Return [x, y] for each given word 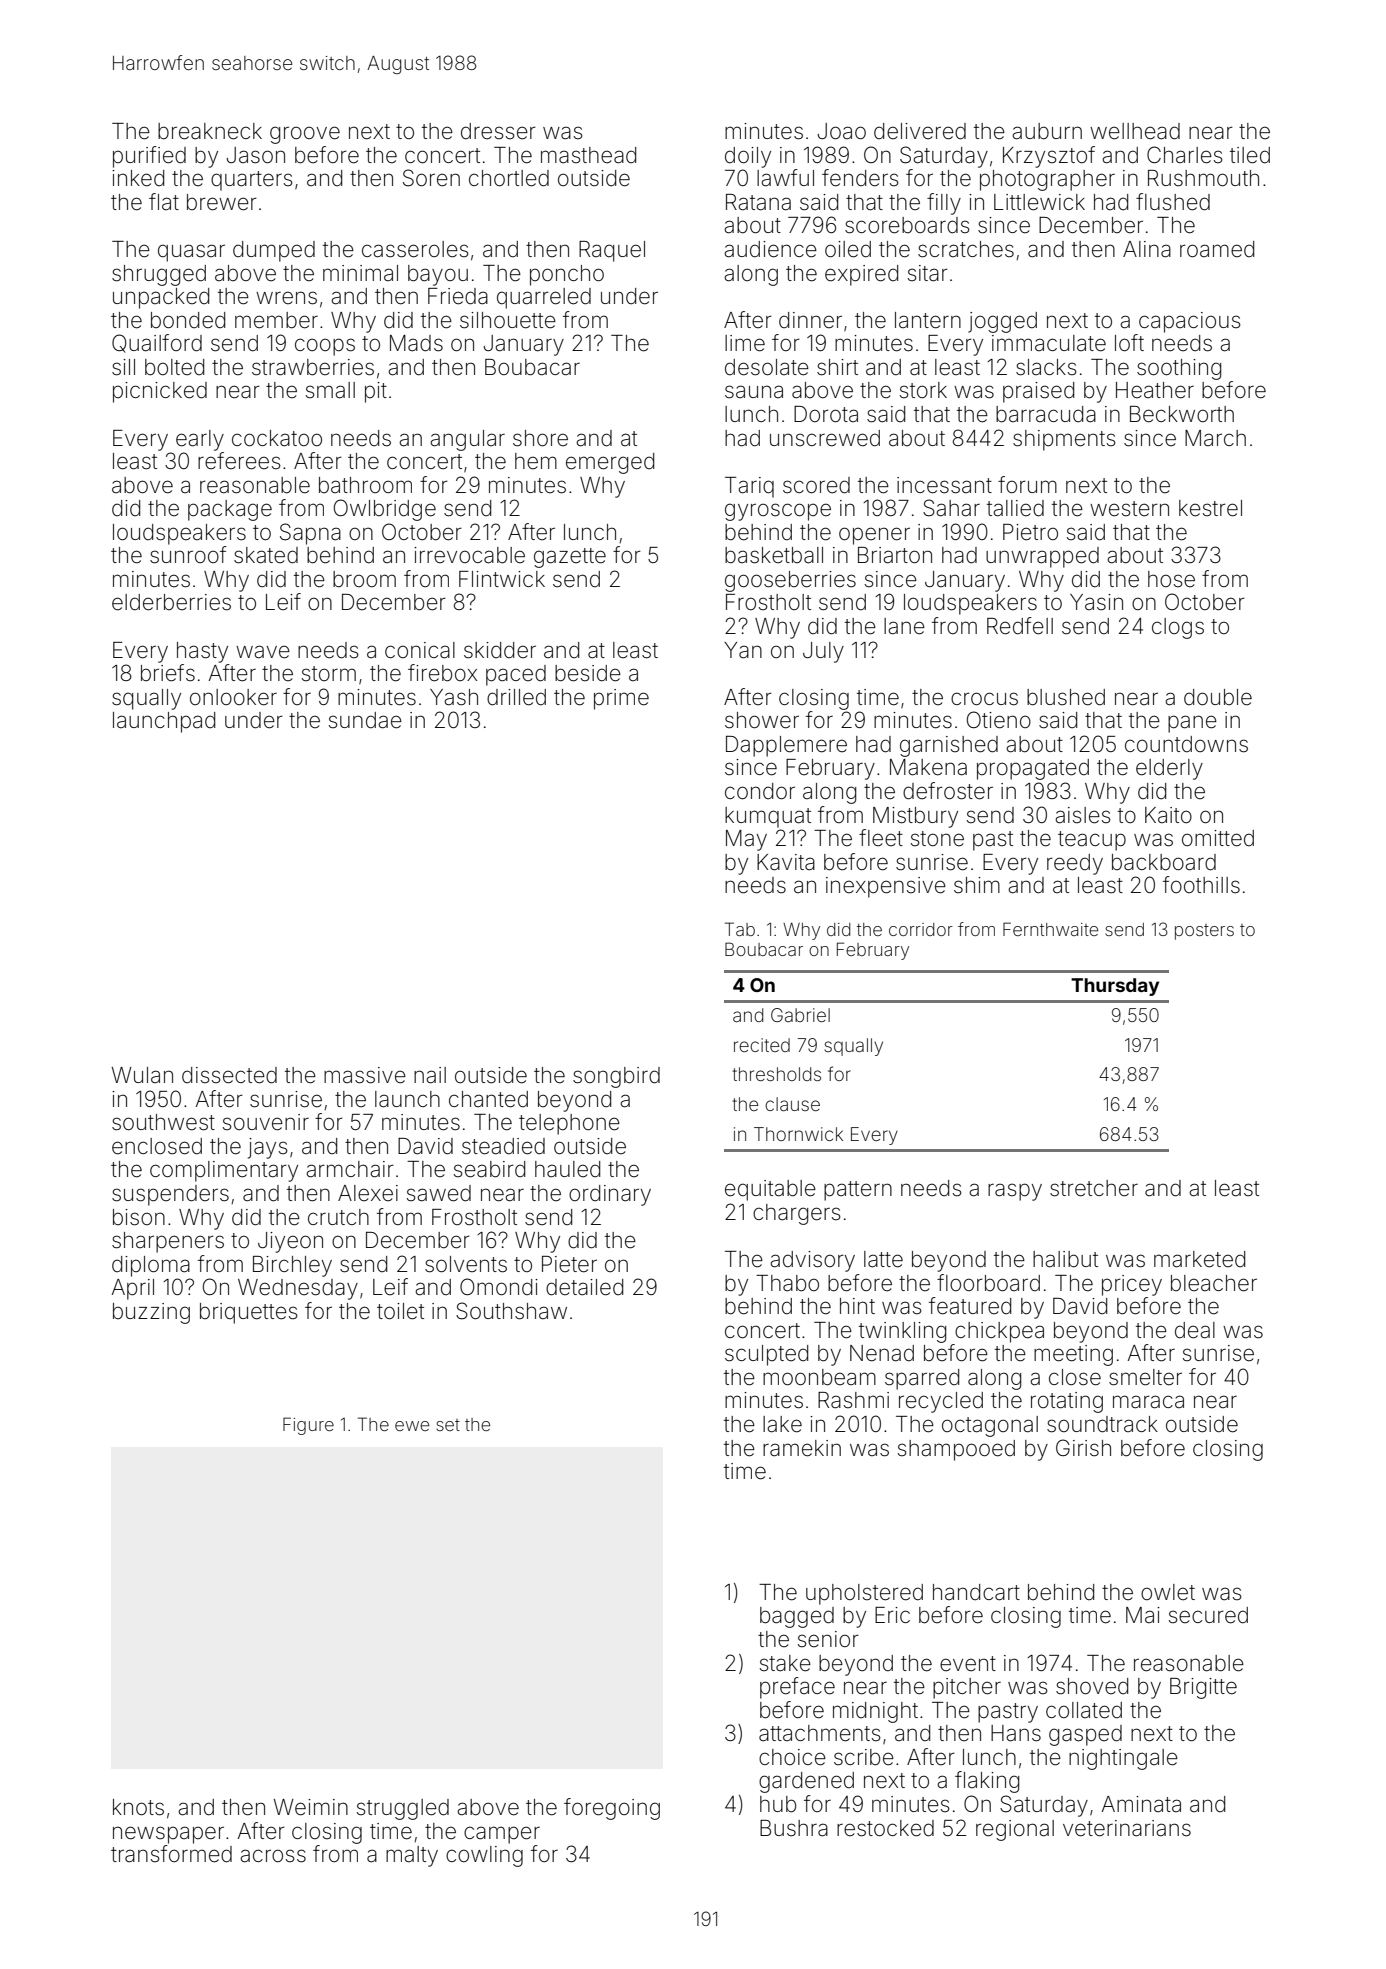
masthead [588, 155]
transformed [171, 1854]
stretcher [1094, 1188]
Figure [308, 1426]
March [1215, 438]
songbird [616, 1077]
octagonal [990, 1426]
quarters [252, 181]
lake [782, 1424]
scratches [966, 249]
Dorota [826, 413]
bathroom [365, 485]
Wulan [142, 1075]
